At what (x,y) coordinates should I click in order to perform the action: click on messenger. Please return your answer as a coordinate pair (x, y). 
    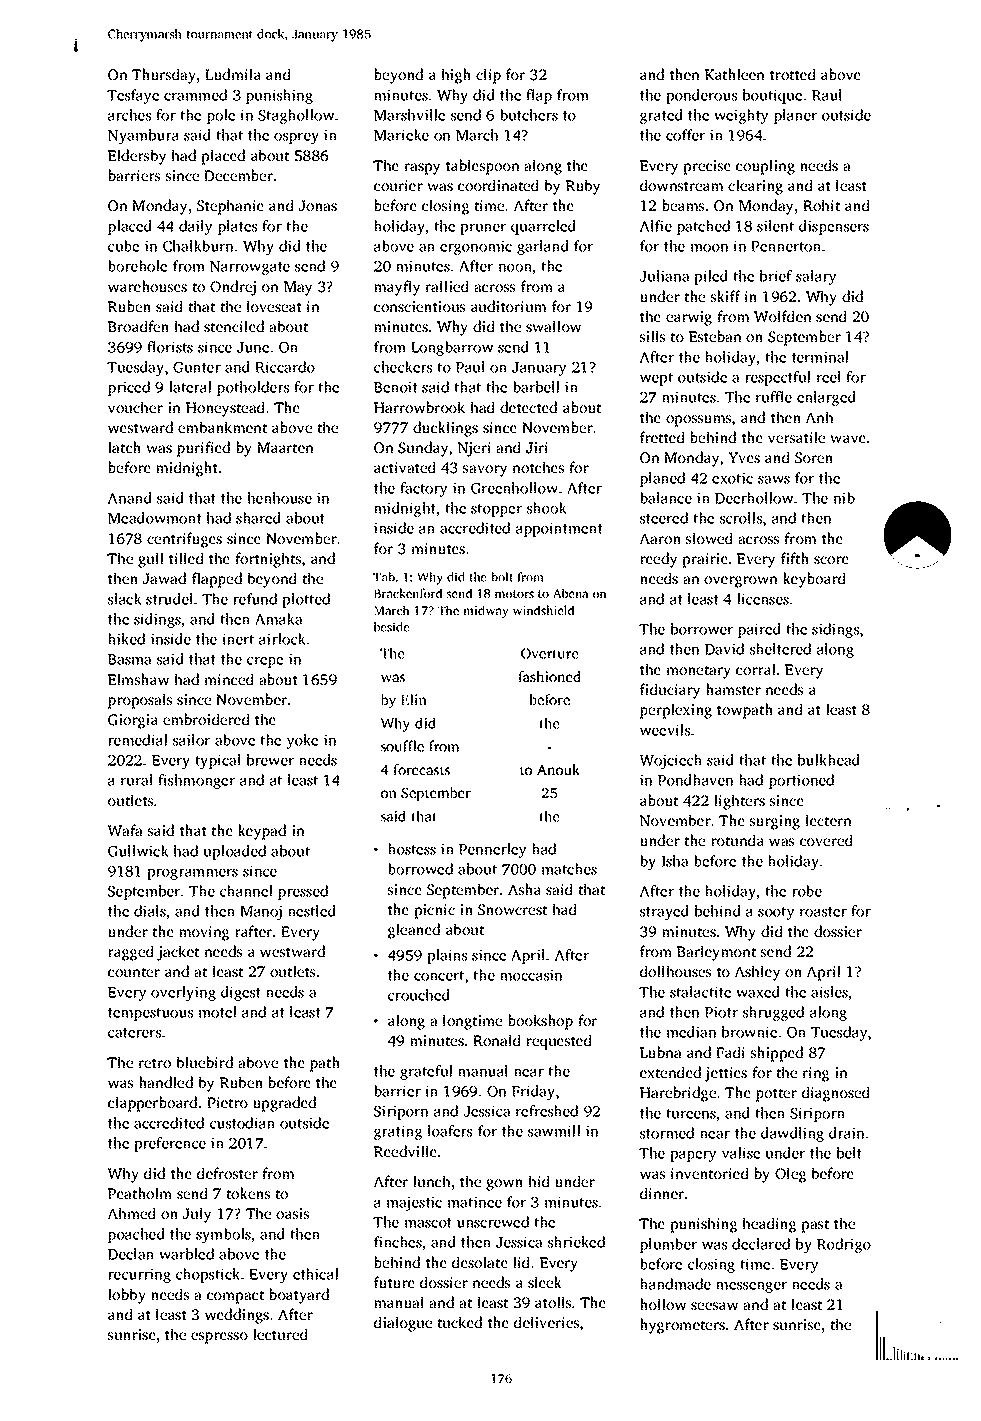
    Looking at the image, I should click on (751, 1287).
